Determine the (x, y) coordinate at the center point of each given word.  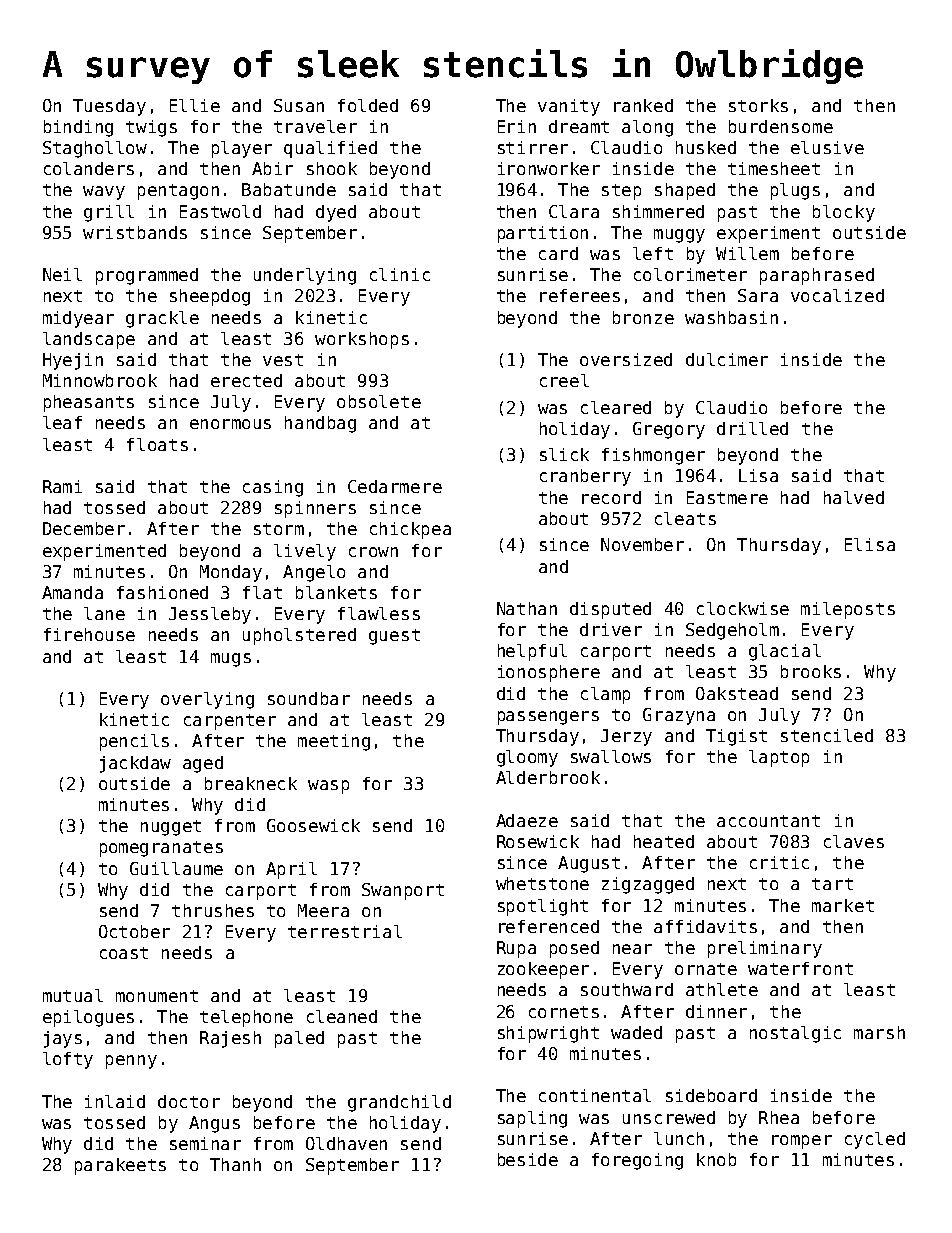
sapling (532, 1119)
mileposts (848, 610)
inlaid (115, 1101)
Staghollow (95, 149)
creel (564, 380)
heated (664, 841)
